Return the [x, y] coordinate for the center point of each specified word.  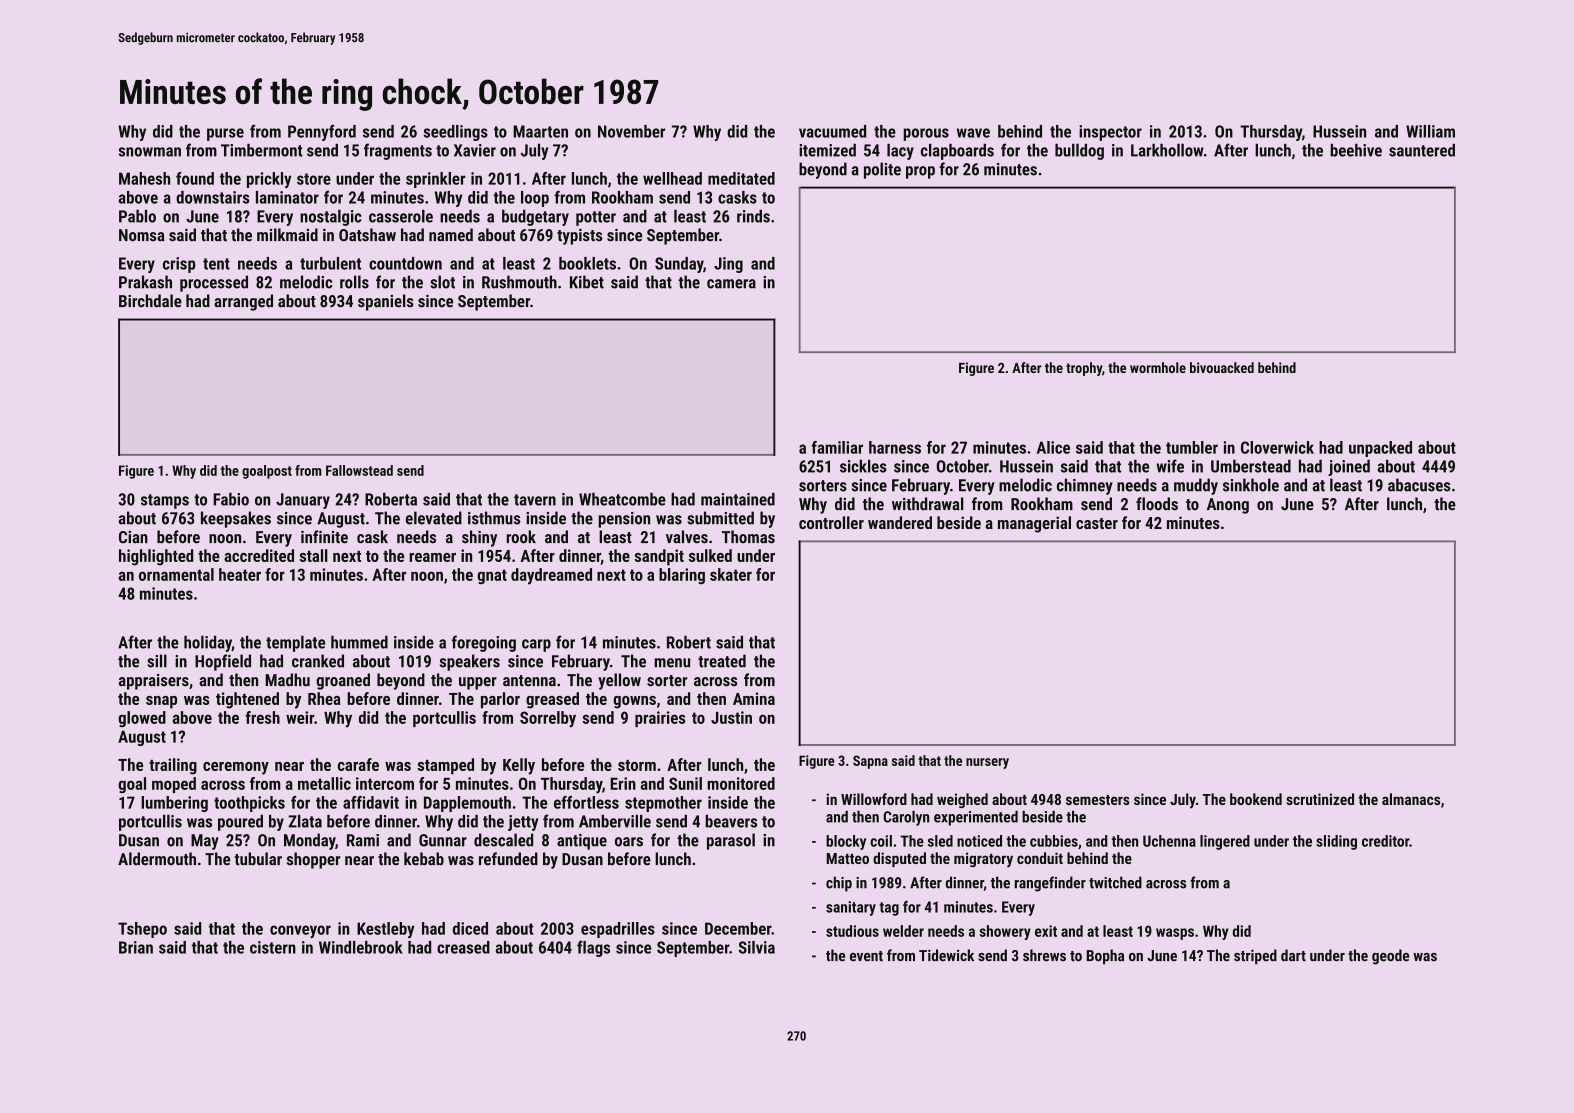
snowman [150, 152]
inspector [1110, 133]
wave [973, 133]
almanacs [1411, 799]
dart [1293, 955]
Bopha [1105, 957]
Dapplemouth [467, 804]
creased [463, 947]
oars [629, 842]
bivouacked [1222, 367]
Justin [731, 717]
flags [593, 948]
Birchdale [150, 301]
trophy [1084, 369]
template [295, 643]
